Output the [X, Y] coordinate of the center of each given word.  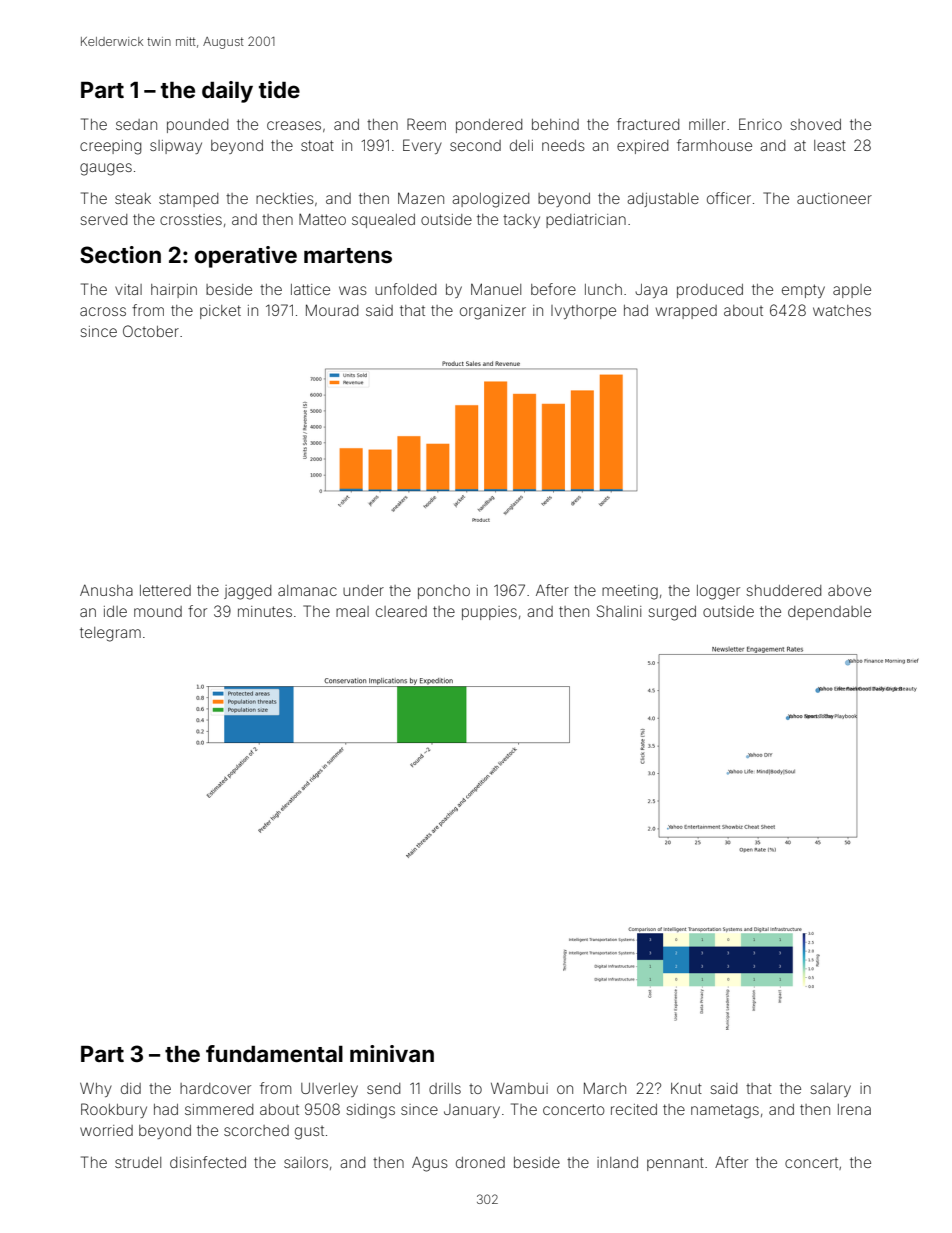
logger [718, 592]
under [363, 590]
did [131, 1088]
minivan [392, 1053]
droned [480, 1162]
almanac [307, 590]
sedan [136, 124]
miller [707, 124]
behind [555, 124]
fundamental [274, 1053]
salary [830, 1090]
